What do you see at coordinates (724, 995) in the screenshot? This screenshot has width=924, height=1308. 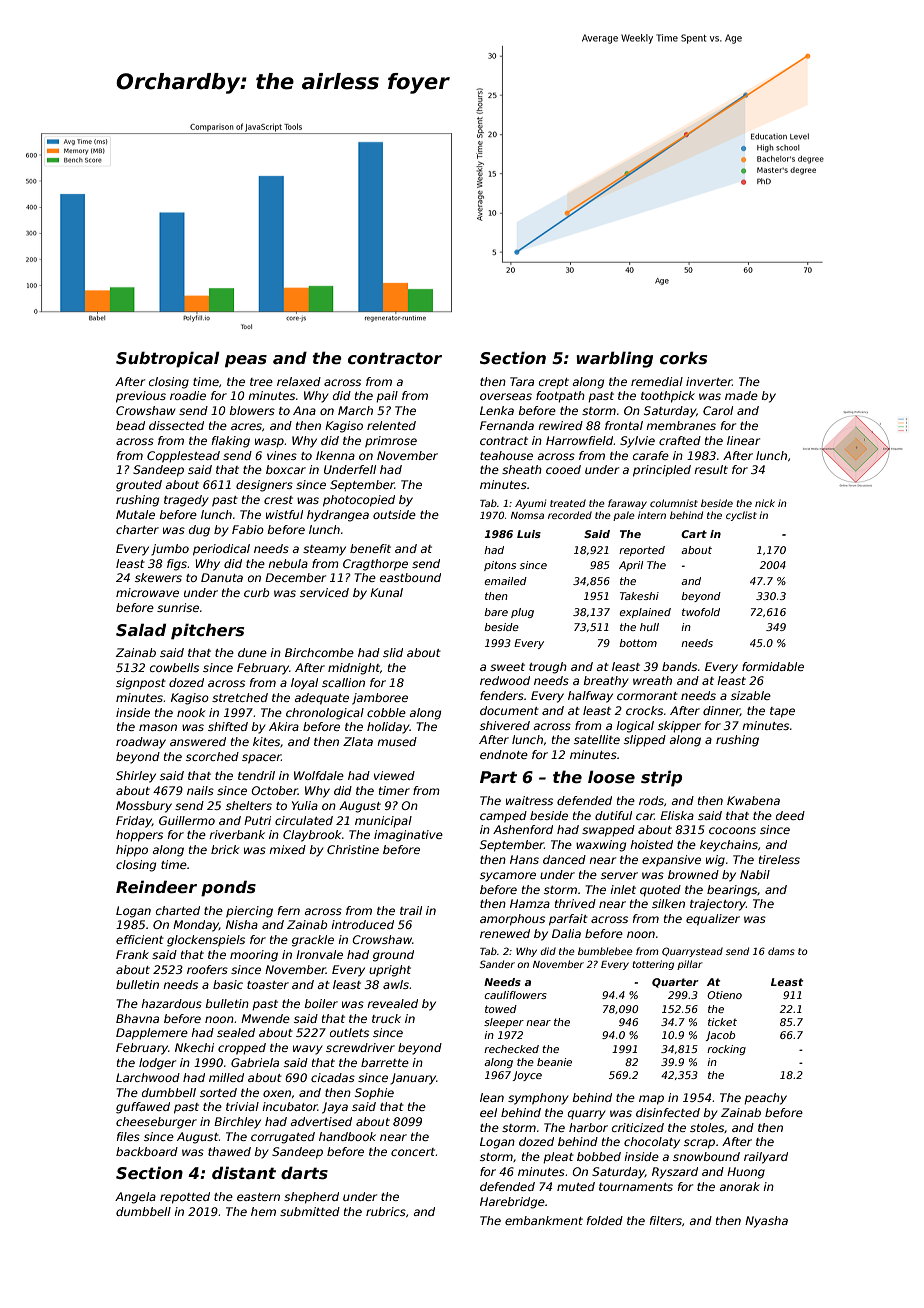 I see `Otieno` at bounding box center [724, 995].
